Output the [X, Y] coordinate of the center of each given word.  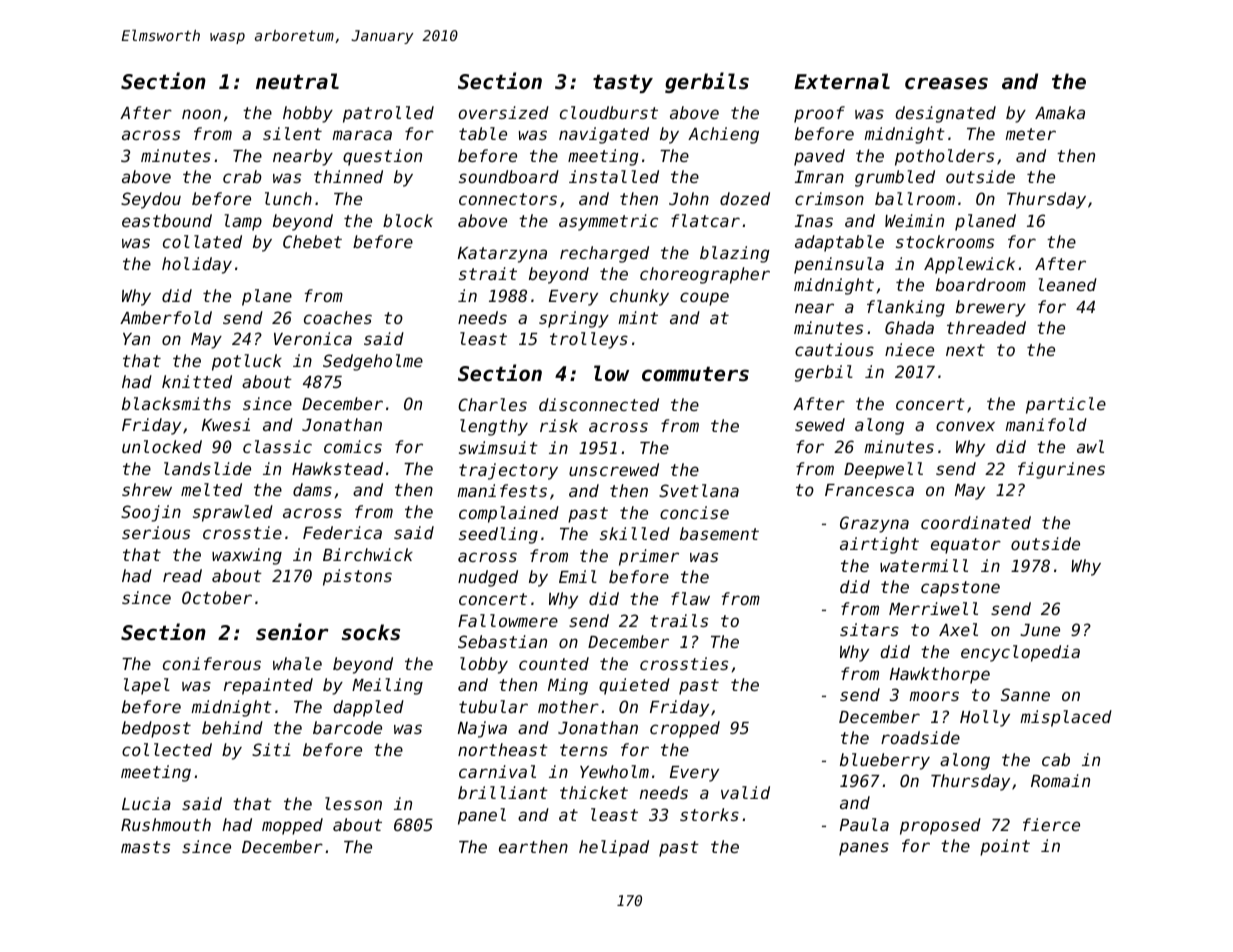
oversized [503, 112]
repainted [268, 686]
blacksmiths [176, 403]
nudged [488, 578]
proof [819, 114]
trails [679, 620]
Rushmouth [166, 824]
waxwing [247, 556]
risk [559, 425]
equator [966, 546]
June [1040, 630]
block [408, 220]
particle [1066, 405]
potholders [944, 157]
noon [201, 114]
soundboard [509, 176]
